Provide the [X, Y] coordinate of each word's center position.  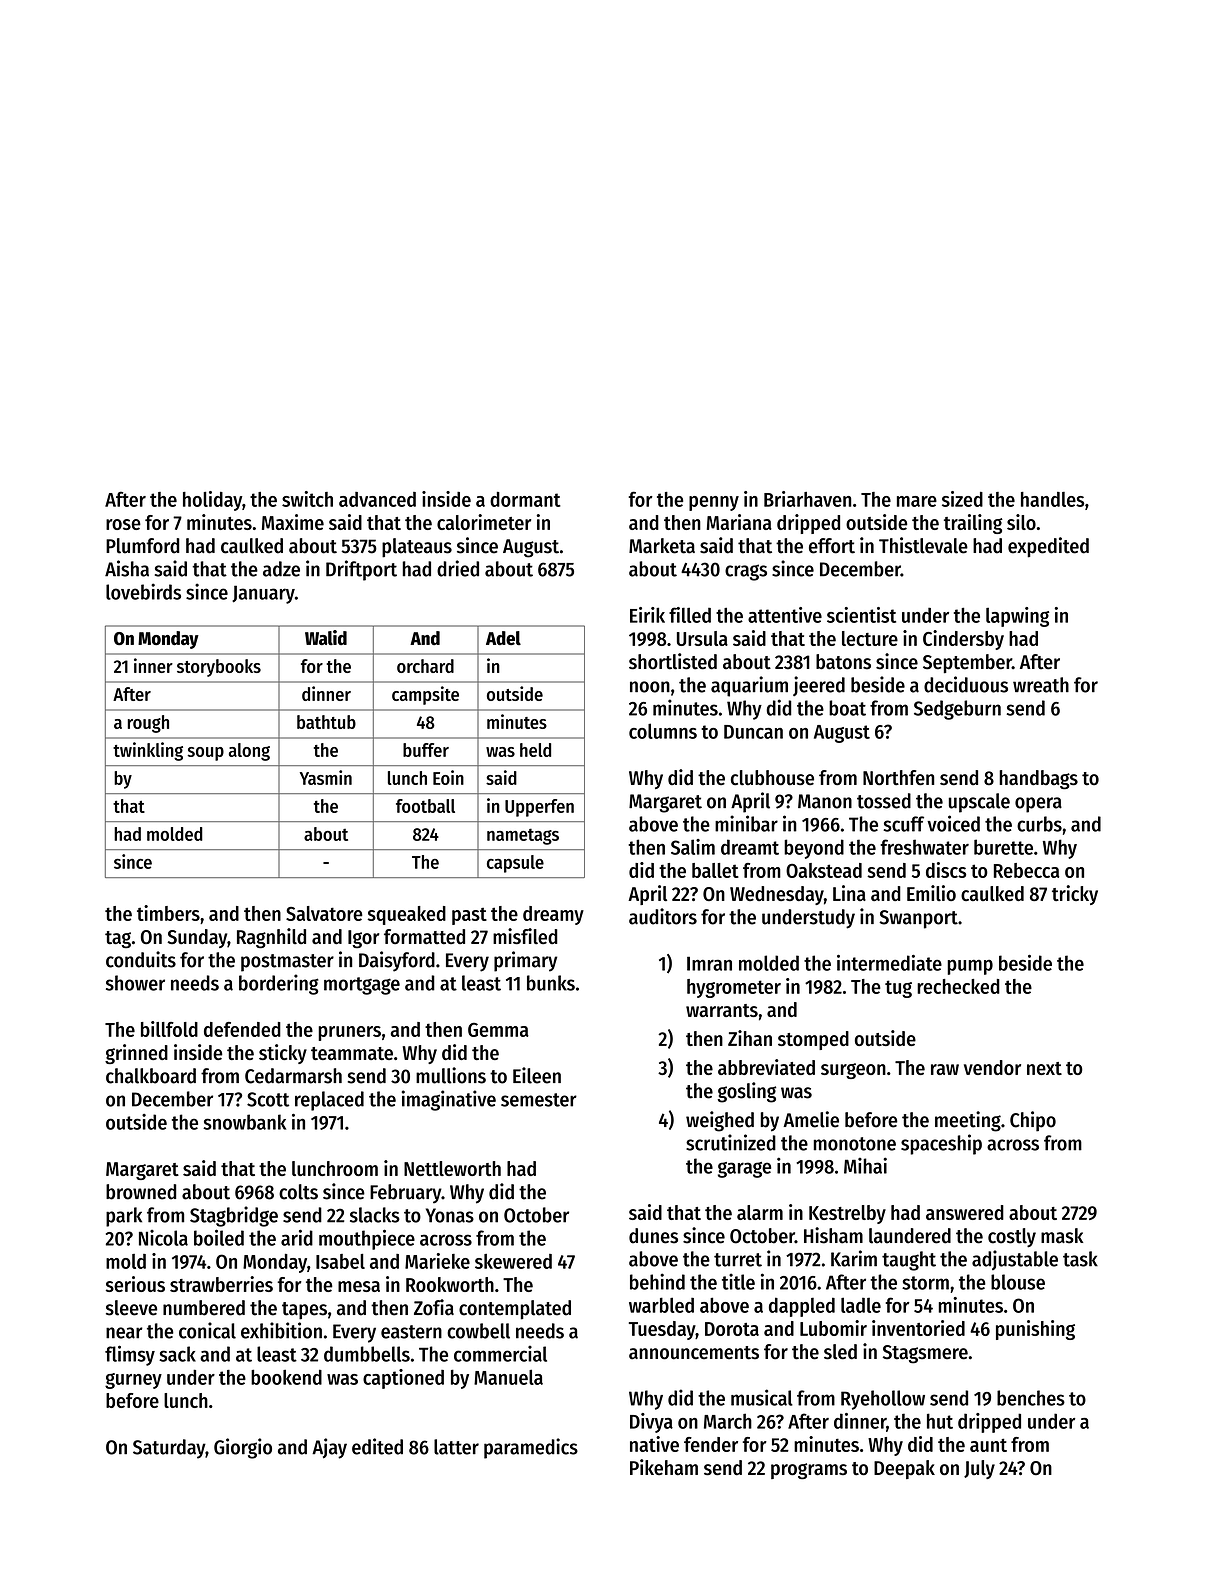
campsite [425, 695]
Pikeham [664, 1467]
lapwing [1017, 617]
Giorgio [243, 1448]
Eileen [537, 1075]
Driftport [361, 570]
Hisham [833, 1235]
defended [242, 1029]
